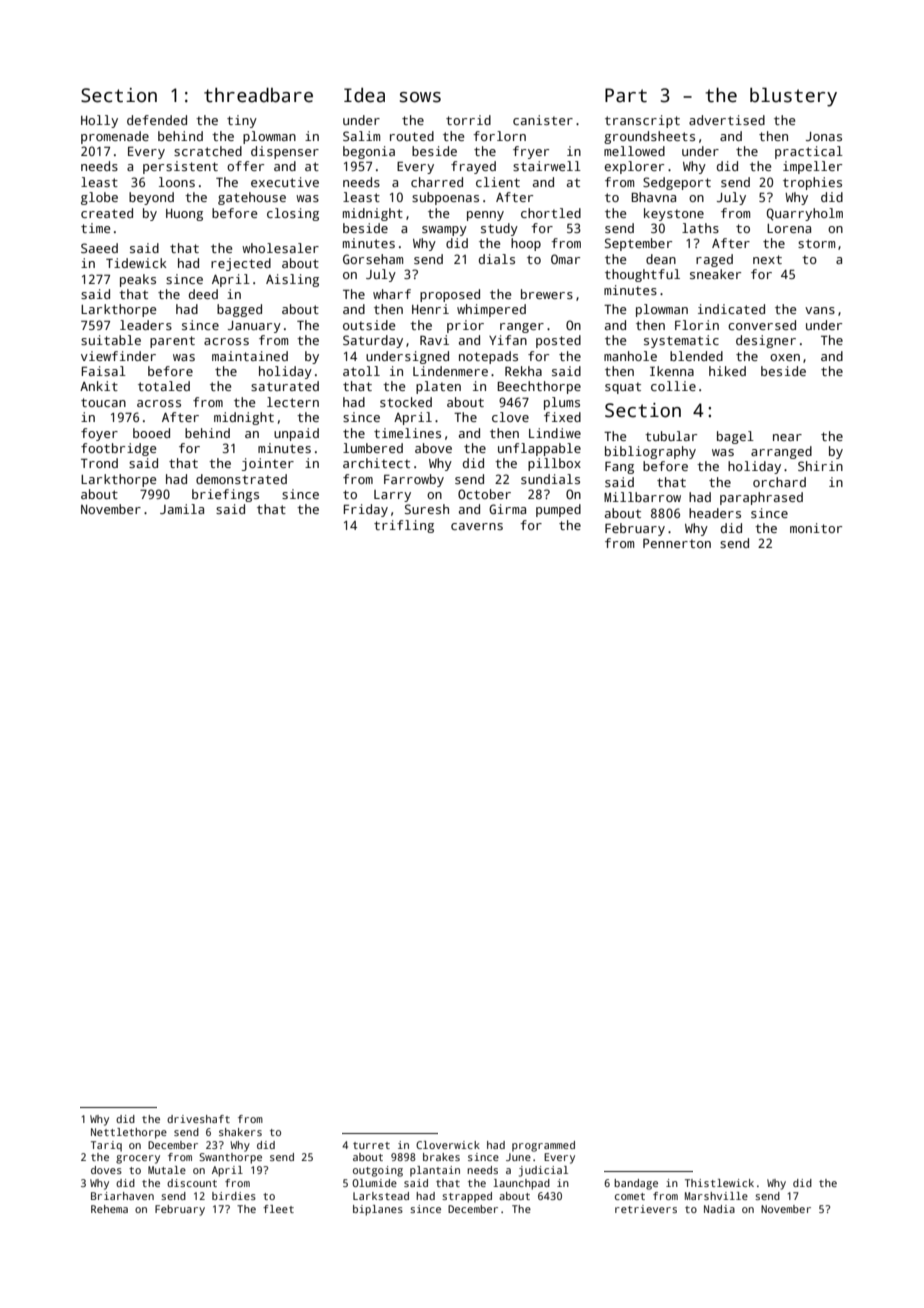  Describe the element at coordinates (677, 543) in the screenshot. I see `Pennerton` at that location.
